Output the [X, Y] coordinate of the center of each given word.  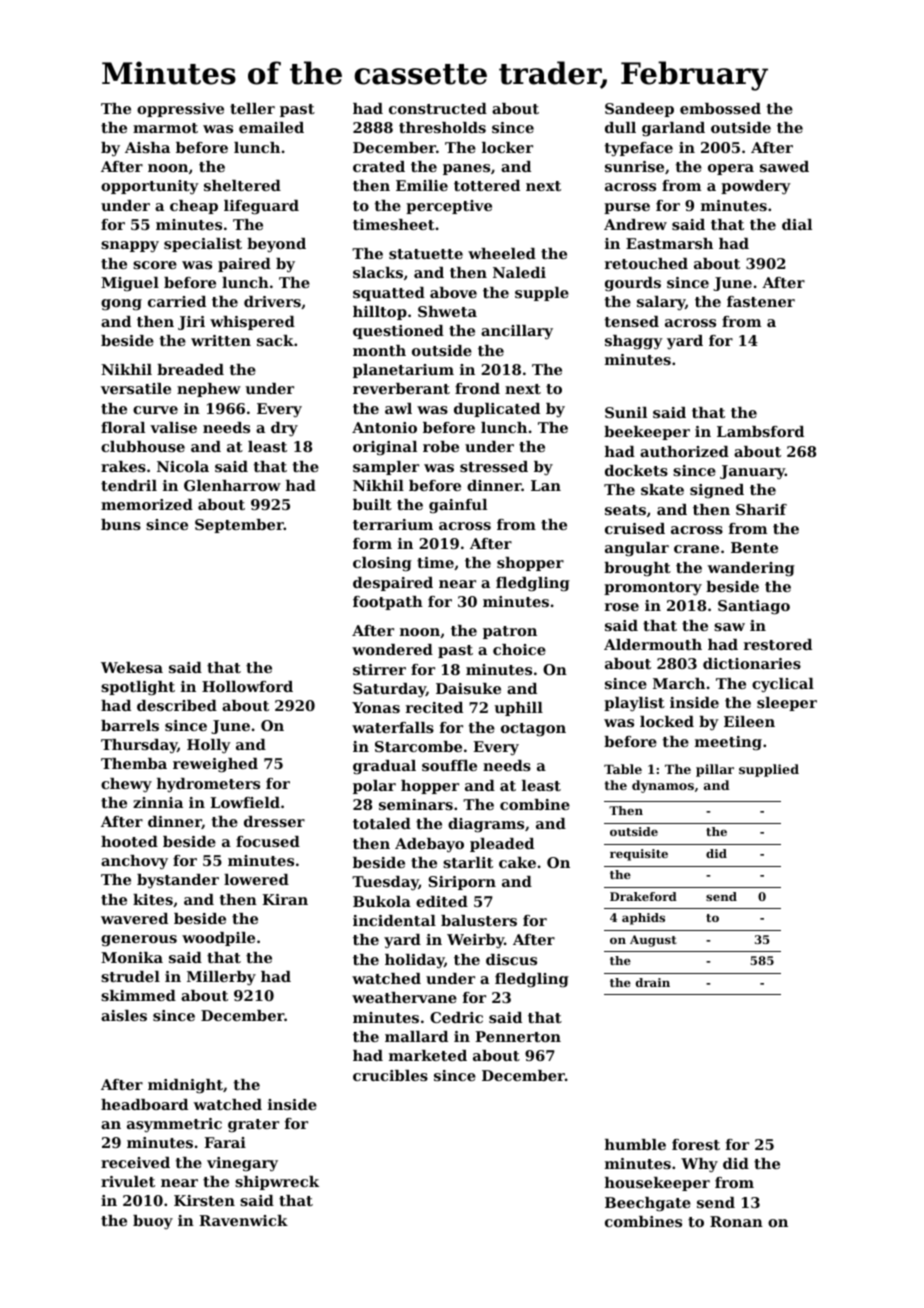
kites [153, 899]
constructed [438, 108]
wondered [392, 649]
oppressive [180, 110]
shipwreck [277, 1183]
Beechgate [648, 1204]
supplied [769, 770]
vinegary [242, 1164]
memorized [147, 504]
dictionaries [752, 663]
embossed [720, 108]
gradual [384, 767]
